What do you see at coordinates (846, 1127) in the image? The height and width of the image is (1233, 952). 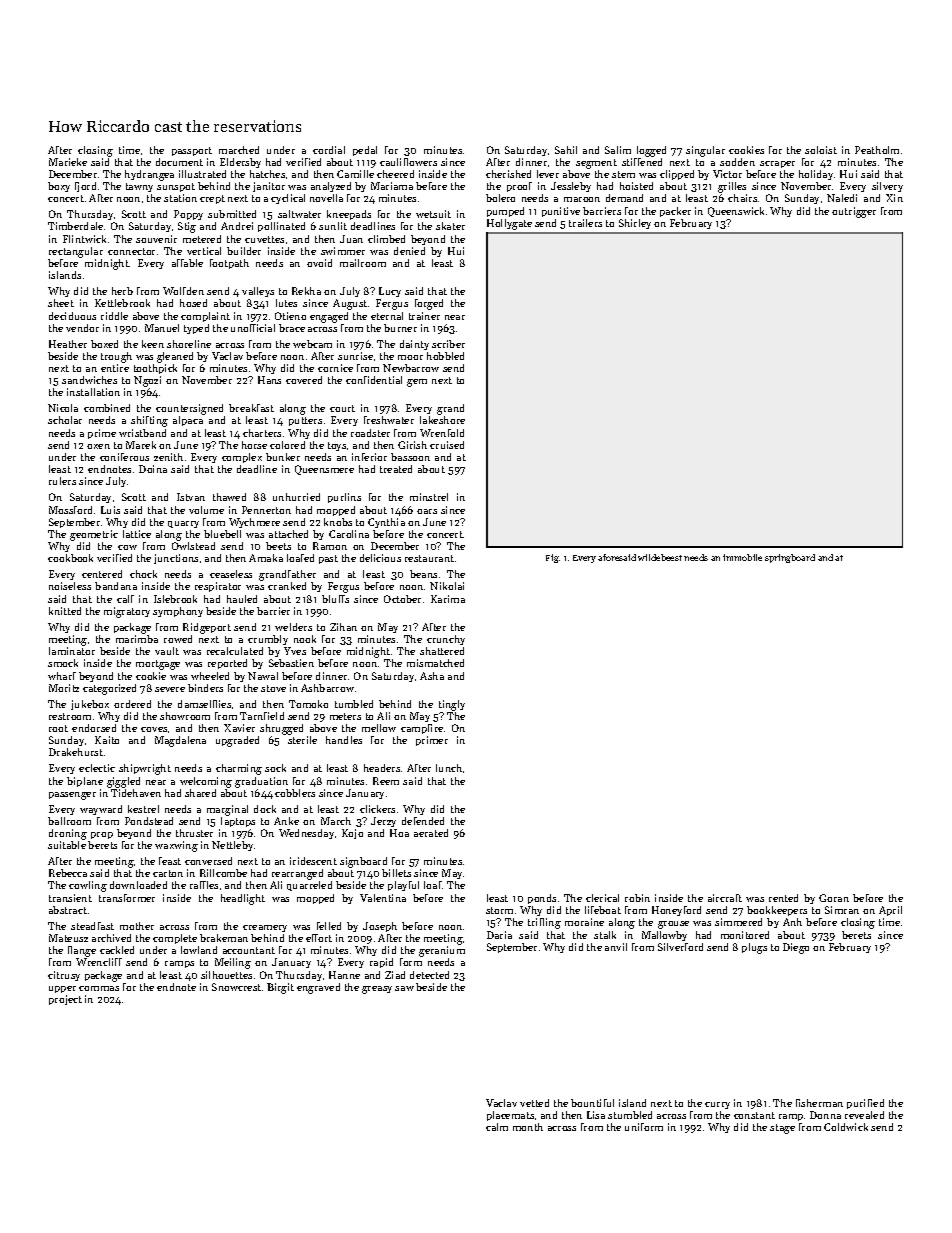 I see `Coldwick` at bounding box center [846, 1127].
